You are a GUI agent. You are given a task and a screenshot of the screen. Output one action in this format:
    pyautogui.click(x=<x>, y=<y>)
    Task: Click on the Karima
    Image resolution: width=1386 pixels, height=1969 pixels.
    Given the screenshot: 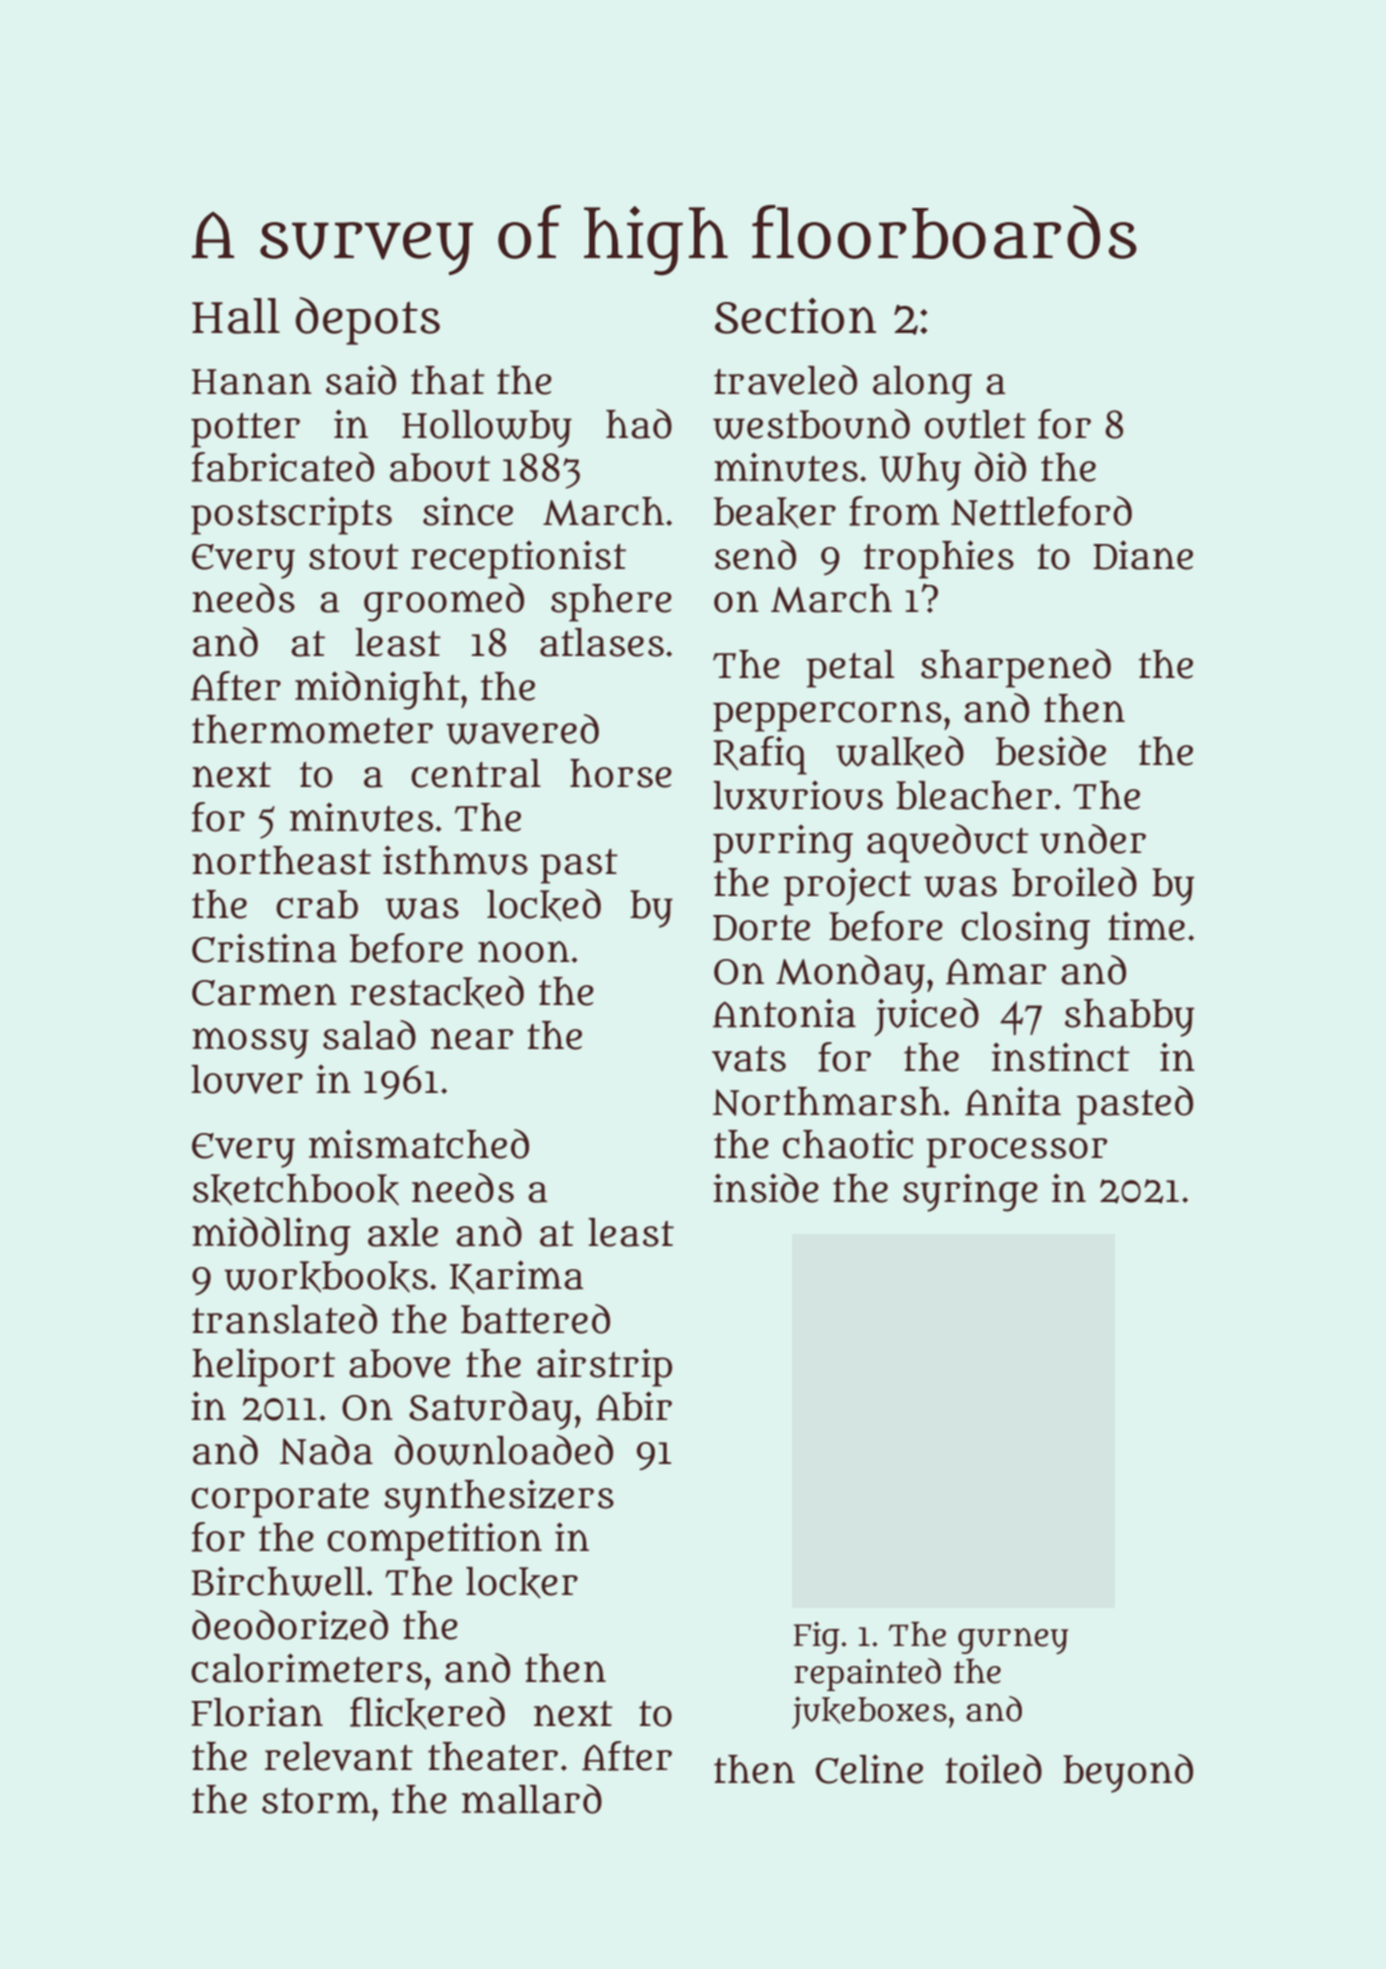 What is the action you would take?
    pyautogui.click(x=517, y=1277)
